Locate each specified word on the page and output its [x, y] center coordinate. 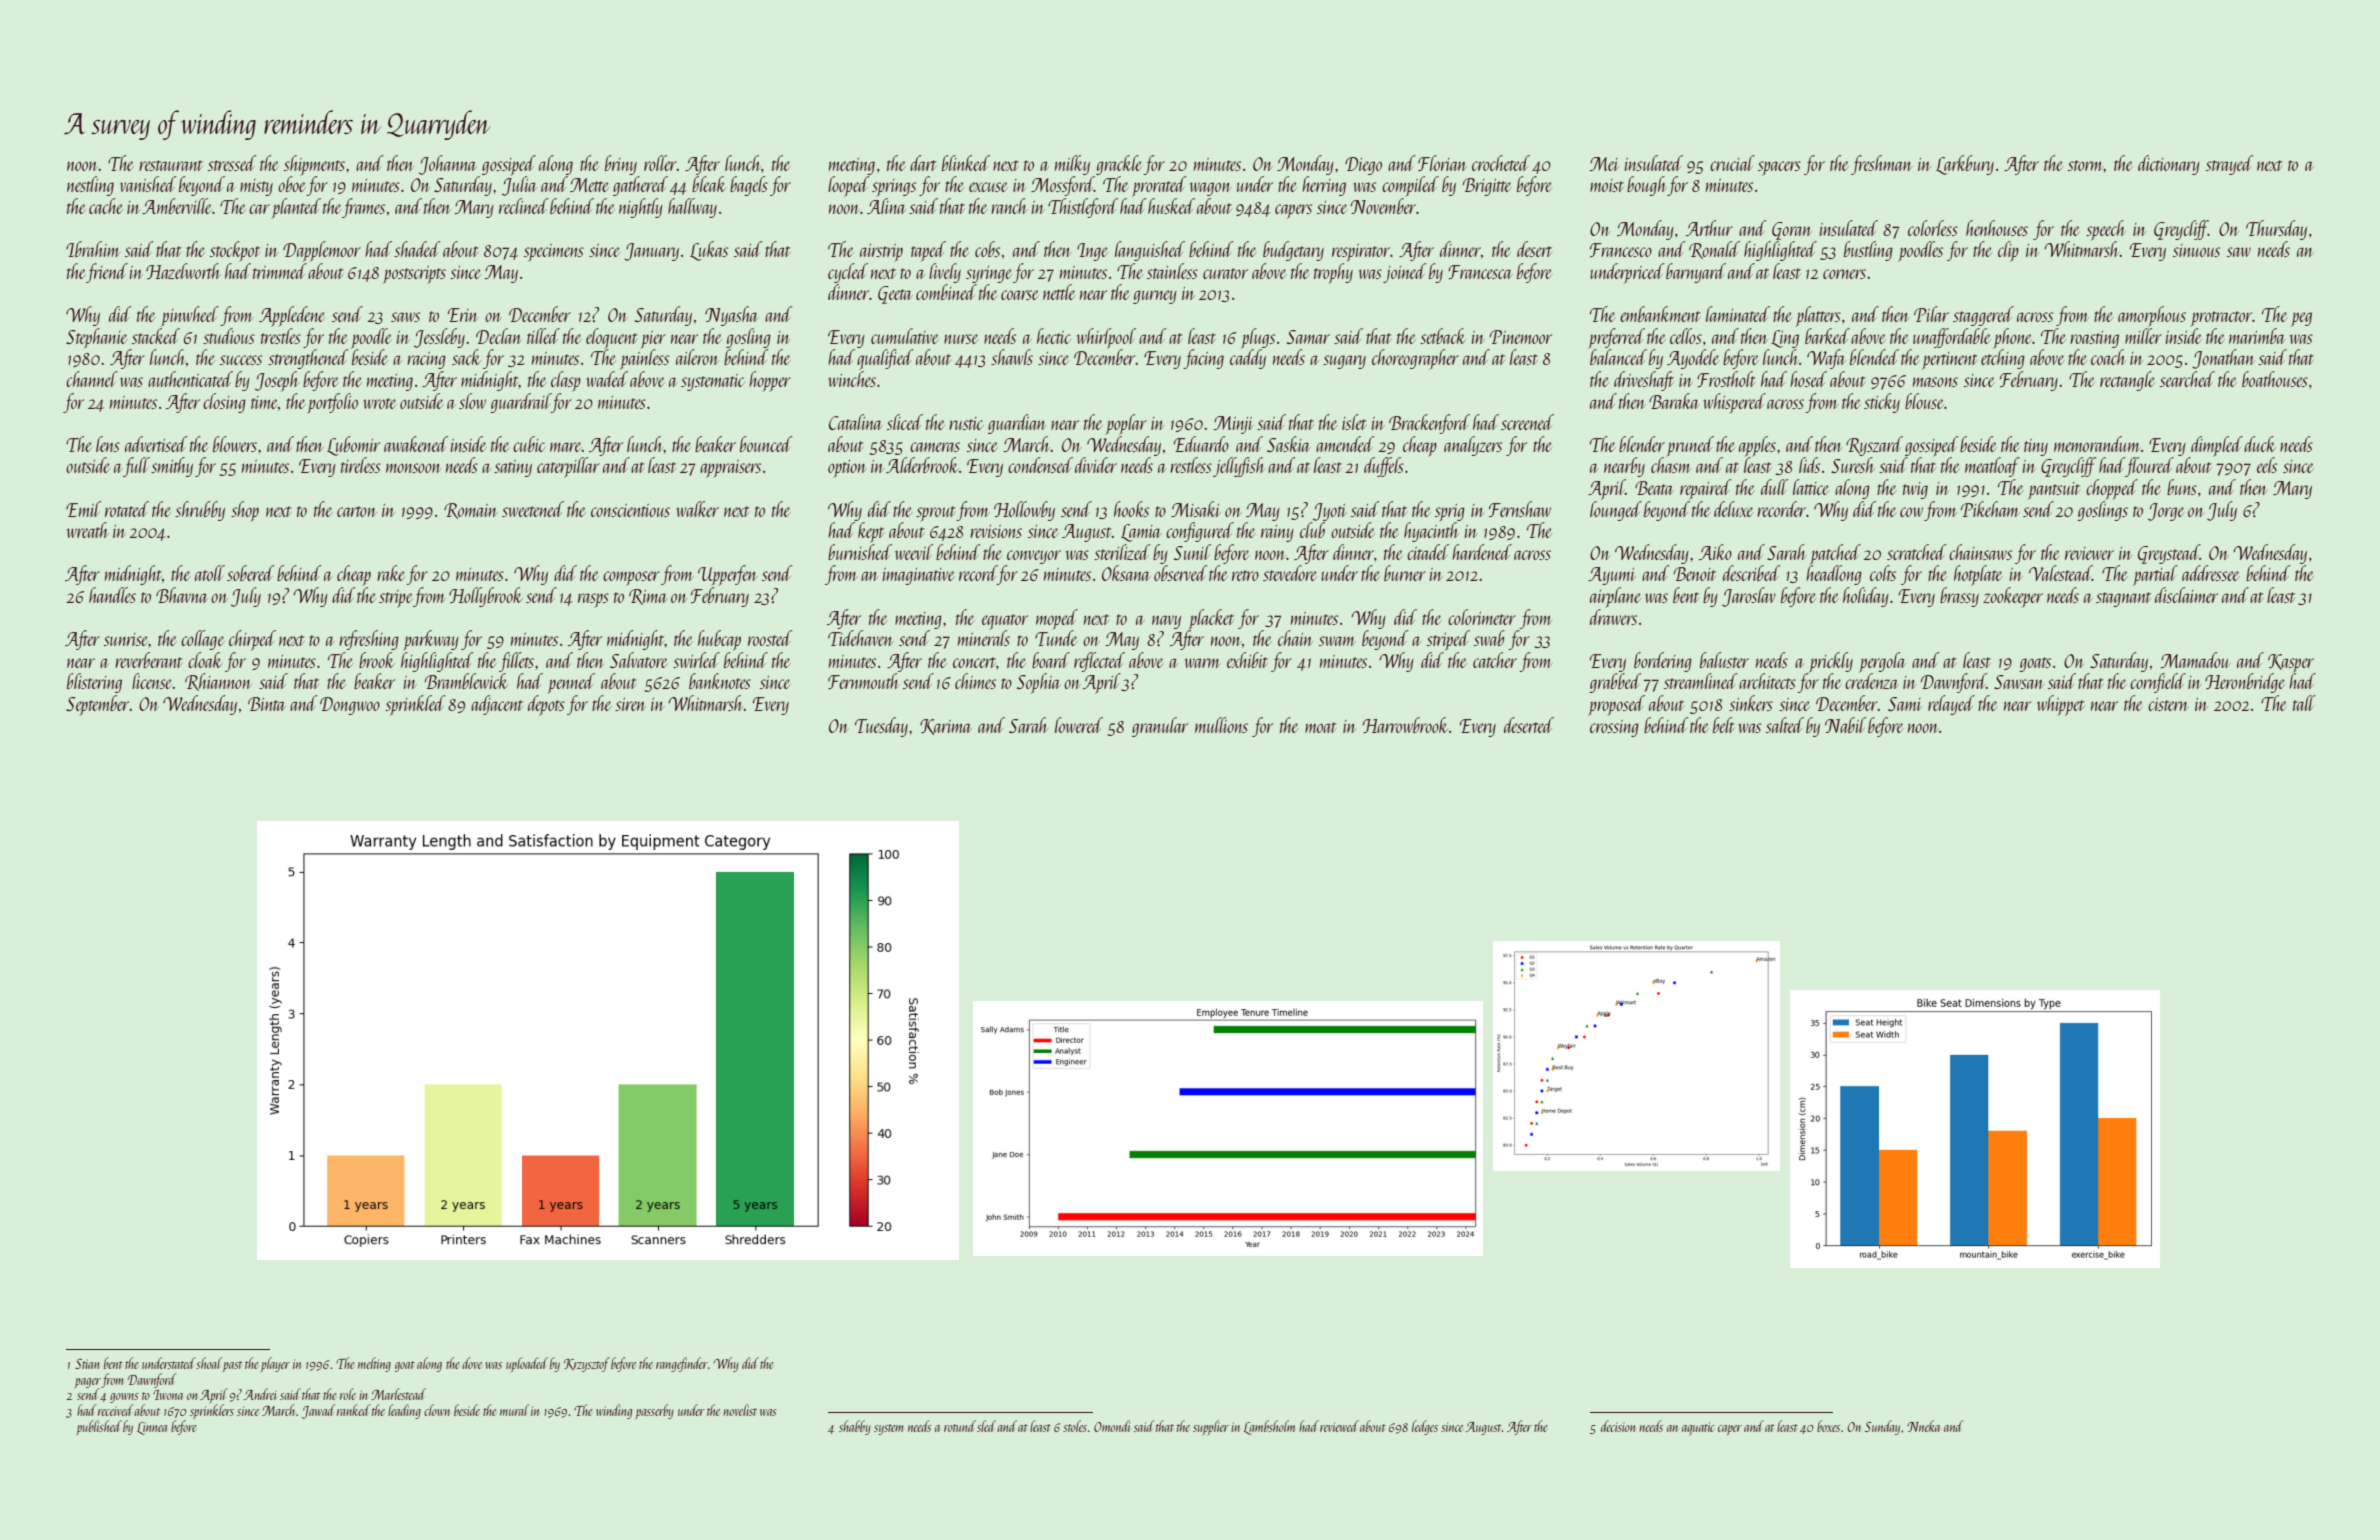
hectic [1053, 336]
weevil [914, 552]
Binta [267, 704]
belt [1723, 725]
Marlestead [398, 1394]
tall [2304, 703]
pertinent [1949, 361]
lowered [1079, 725]
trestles [281, 336]
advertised [156, 444]
